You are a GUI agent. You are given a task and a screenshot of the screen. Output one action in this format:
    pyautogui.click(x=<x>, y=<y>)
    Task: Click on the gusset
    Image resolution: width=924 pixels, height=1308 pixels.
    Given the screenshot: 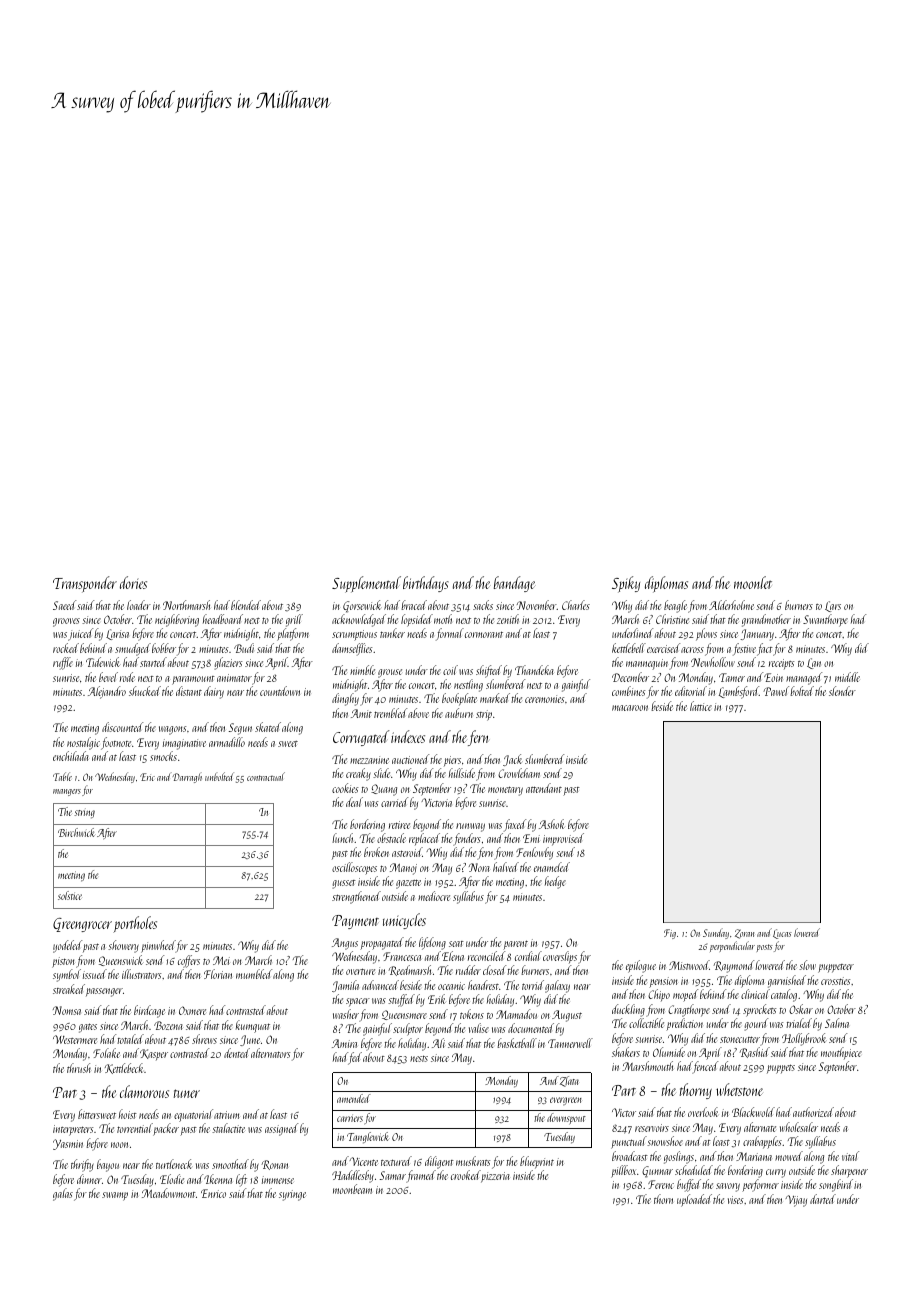 What is the action you would take?
    pyautogui.click(x=344, y=884)
